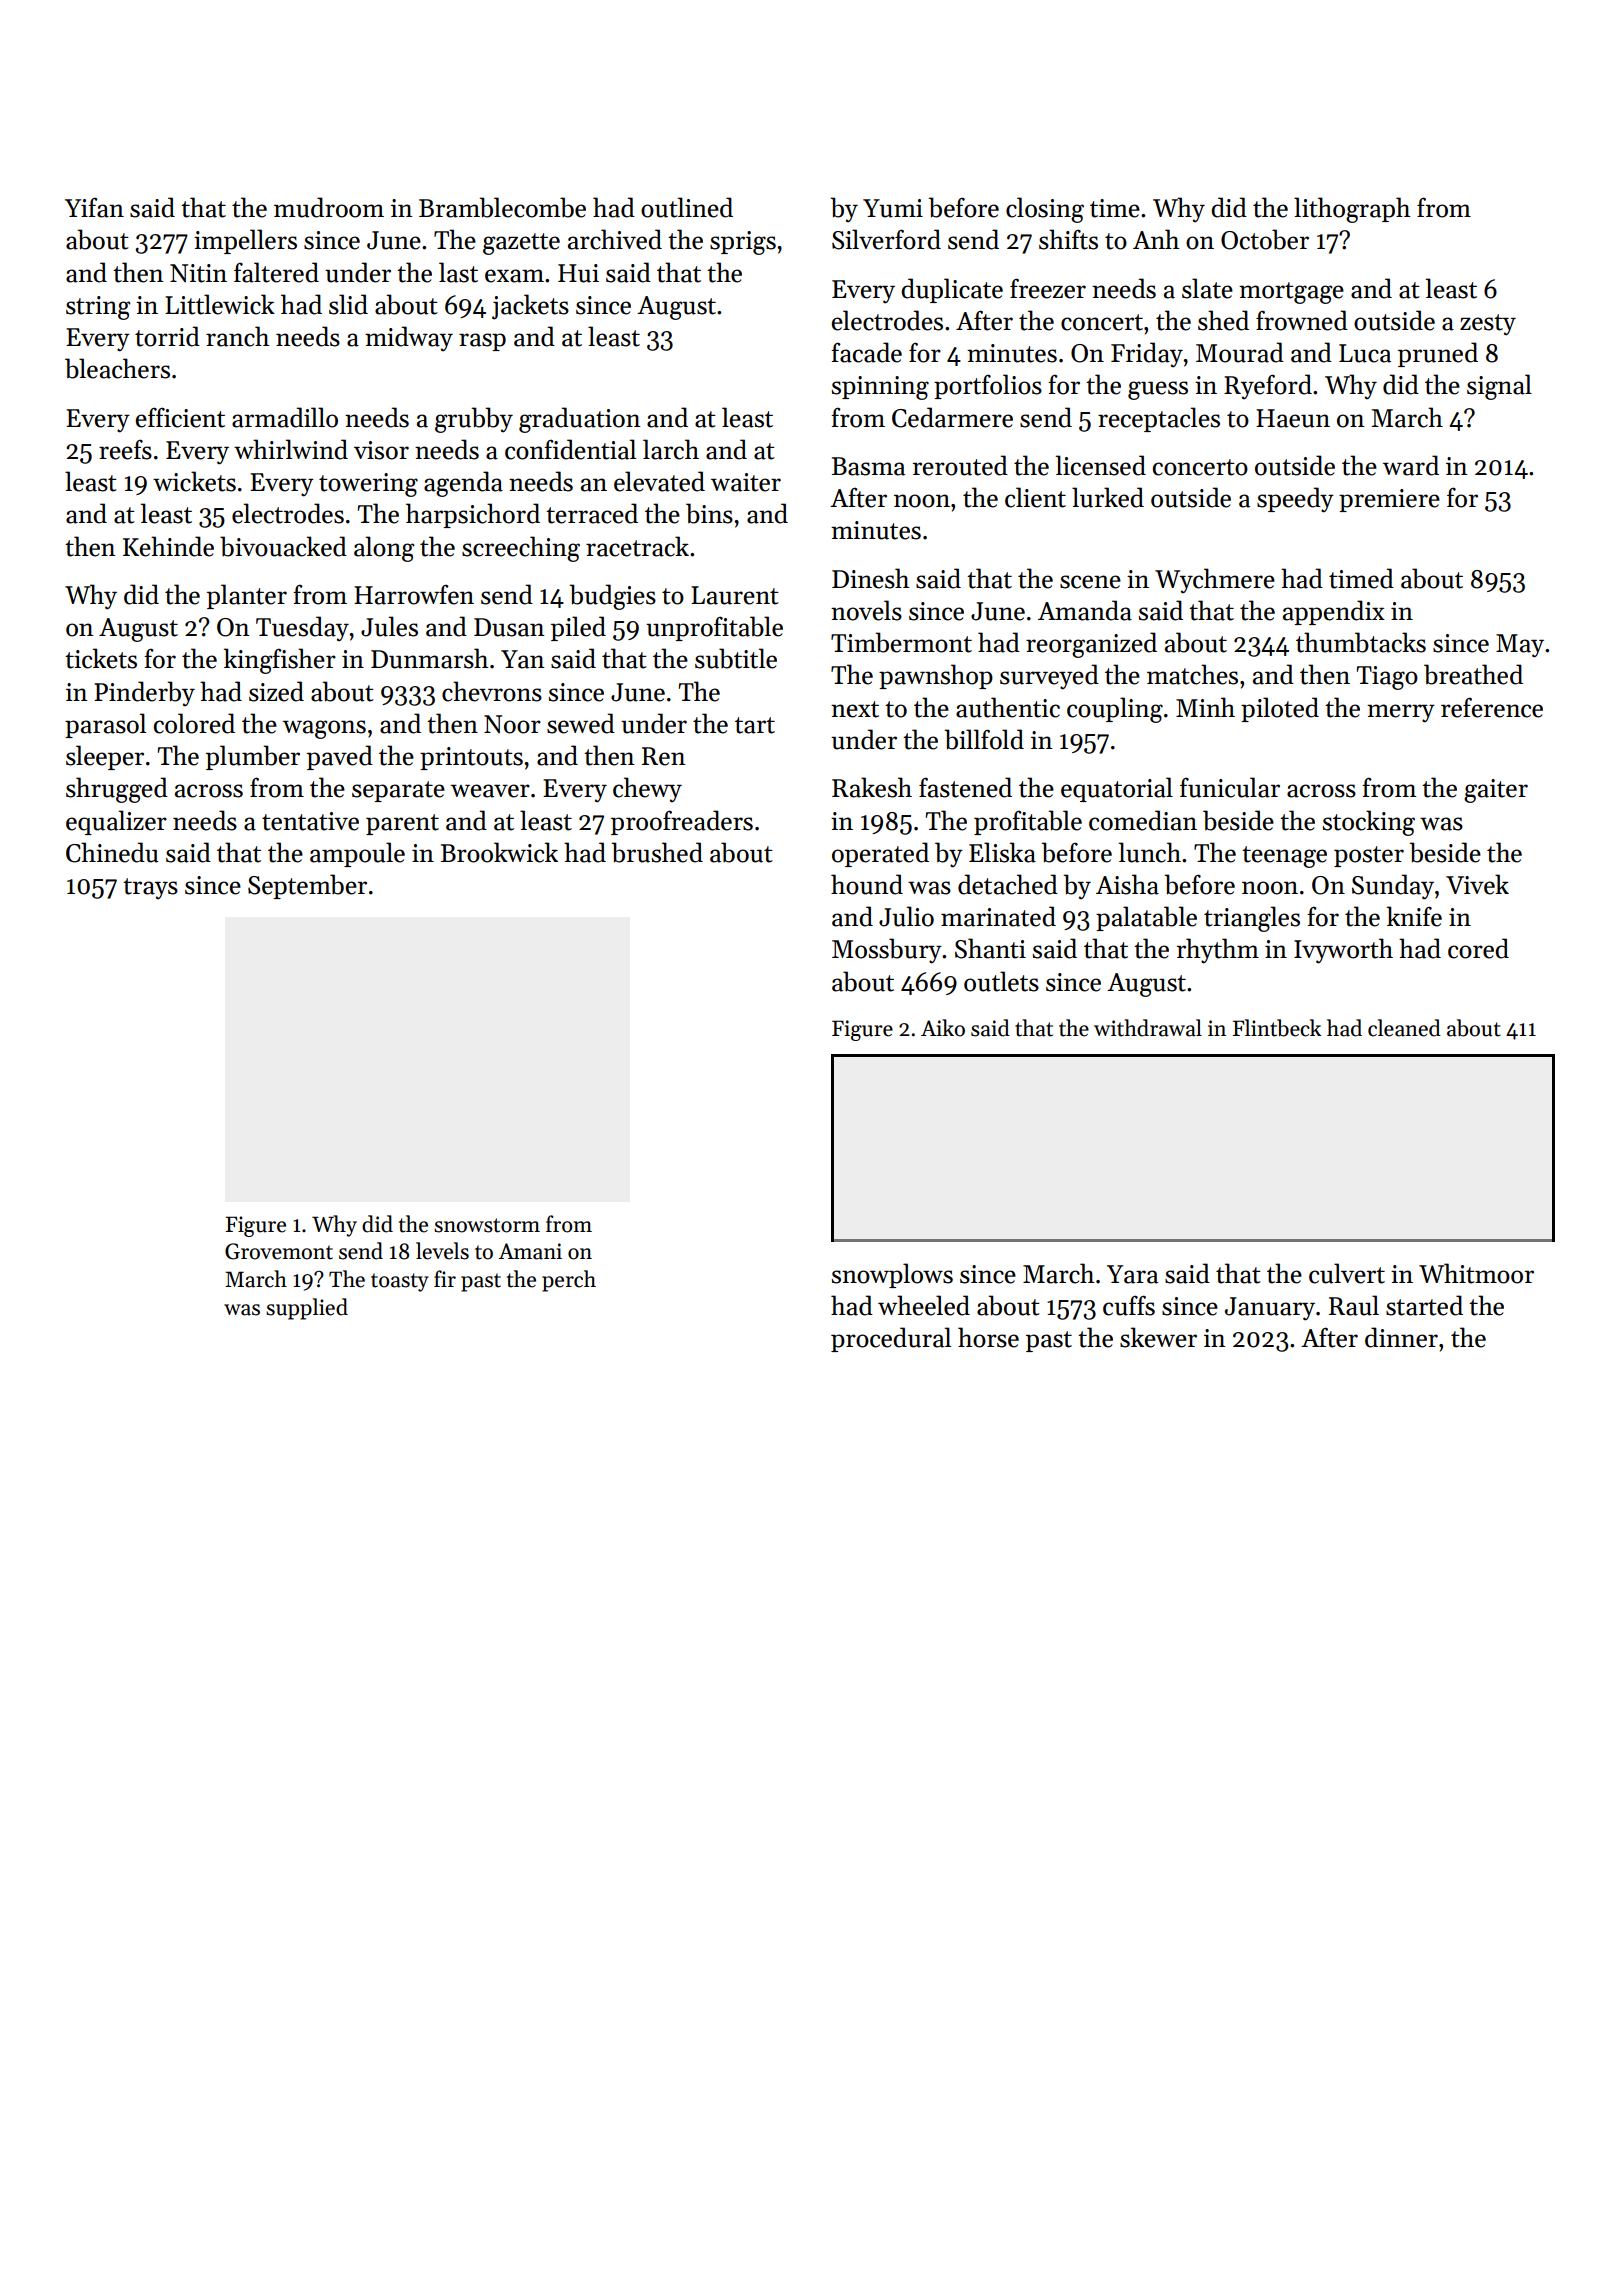 This document has width=1620, height=2292. Describe the element at coordinates (112, 852) in the document. I see `Chinedu` at that location.
